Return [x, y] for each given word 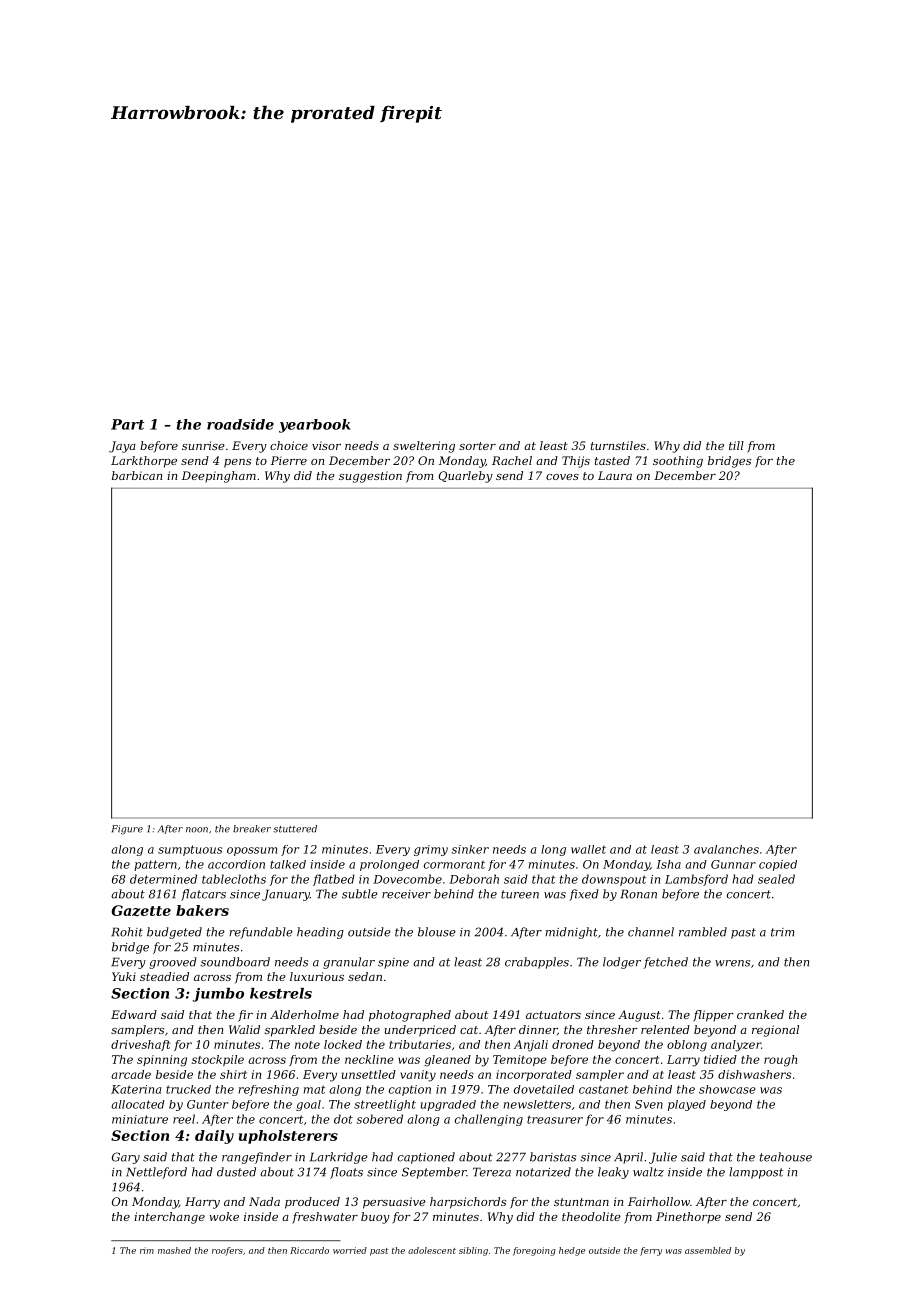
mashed [174, 1250]
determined [163, 879]
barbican [137, 475]
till [736, 445]
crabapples [537, 963]
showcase [727, 1089]
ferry [651, 1251]
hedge [572, 1251]
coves [562, 477]
